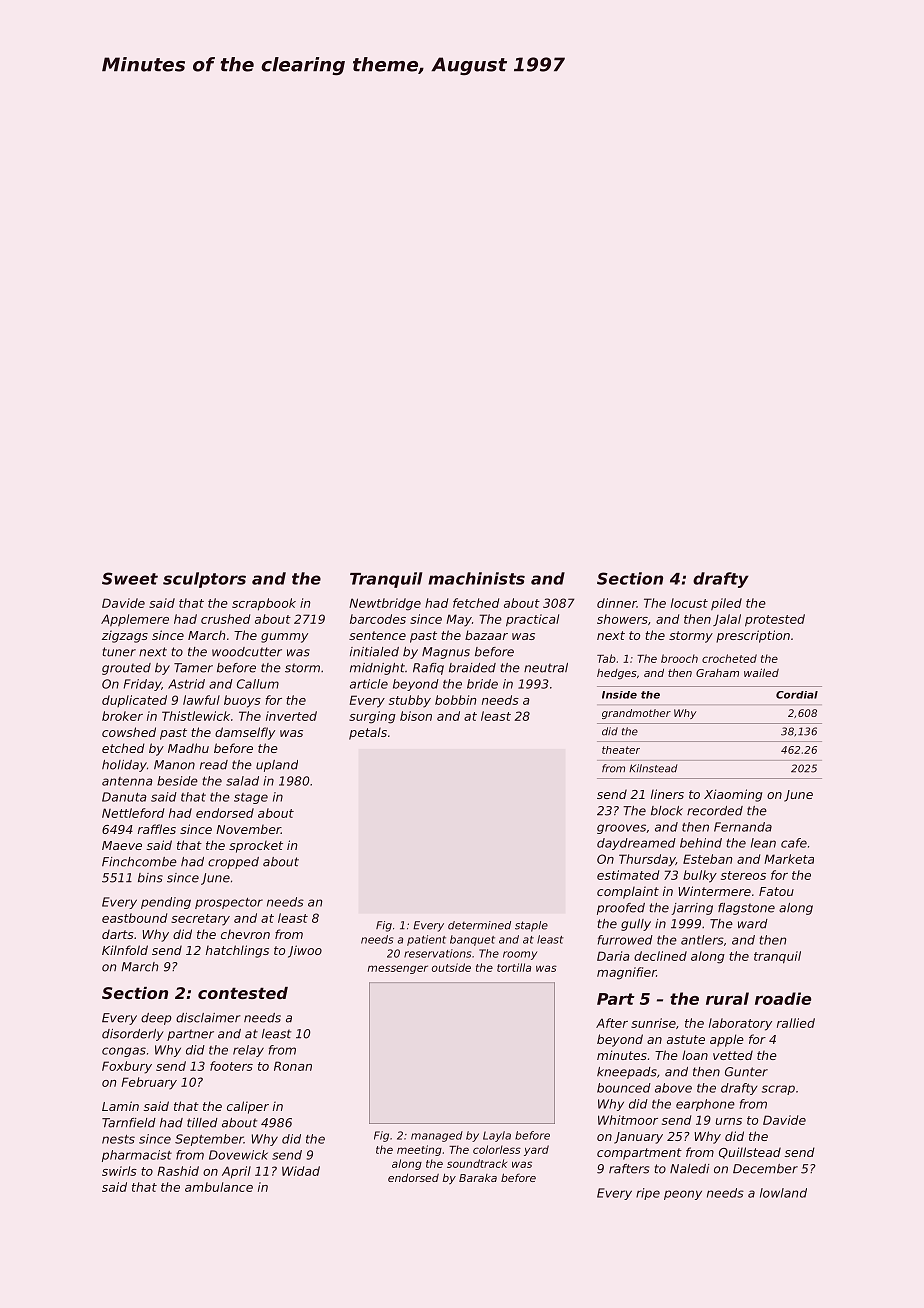 This page has width=924, height=1308. I want to click on sculptors, so click(204, 580).
